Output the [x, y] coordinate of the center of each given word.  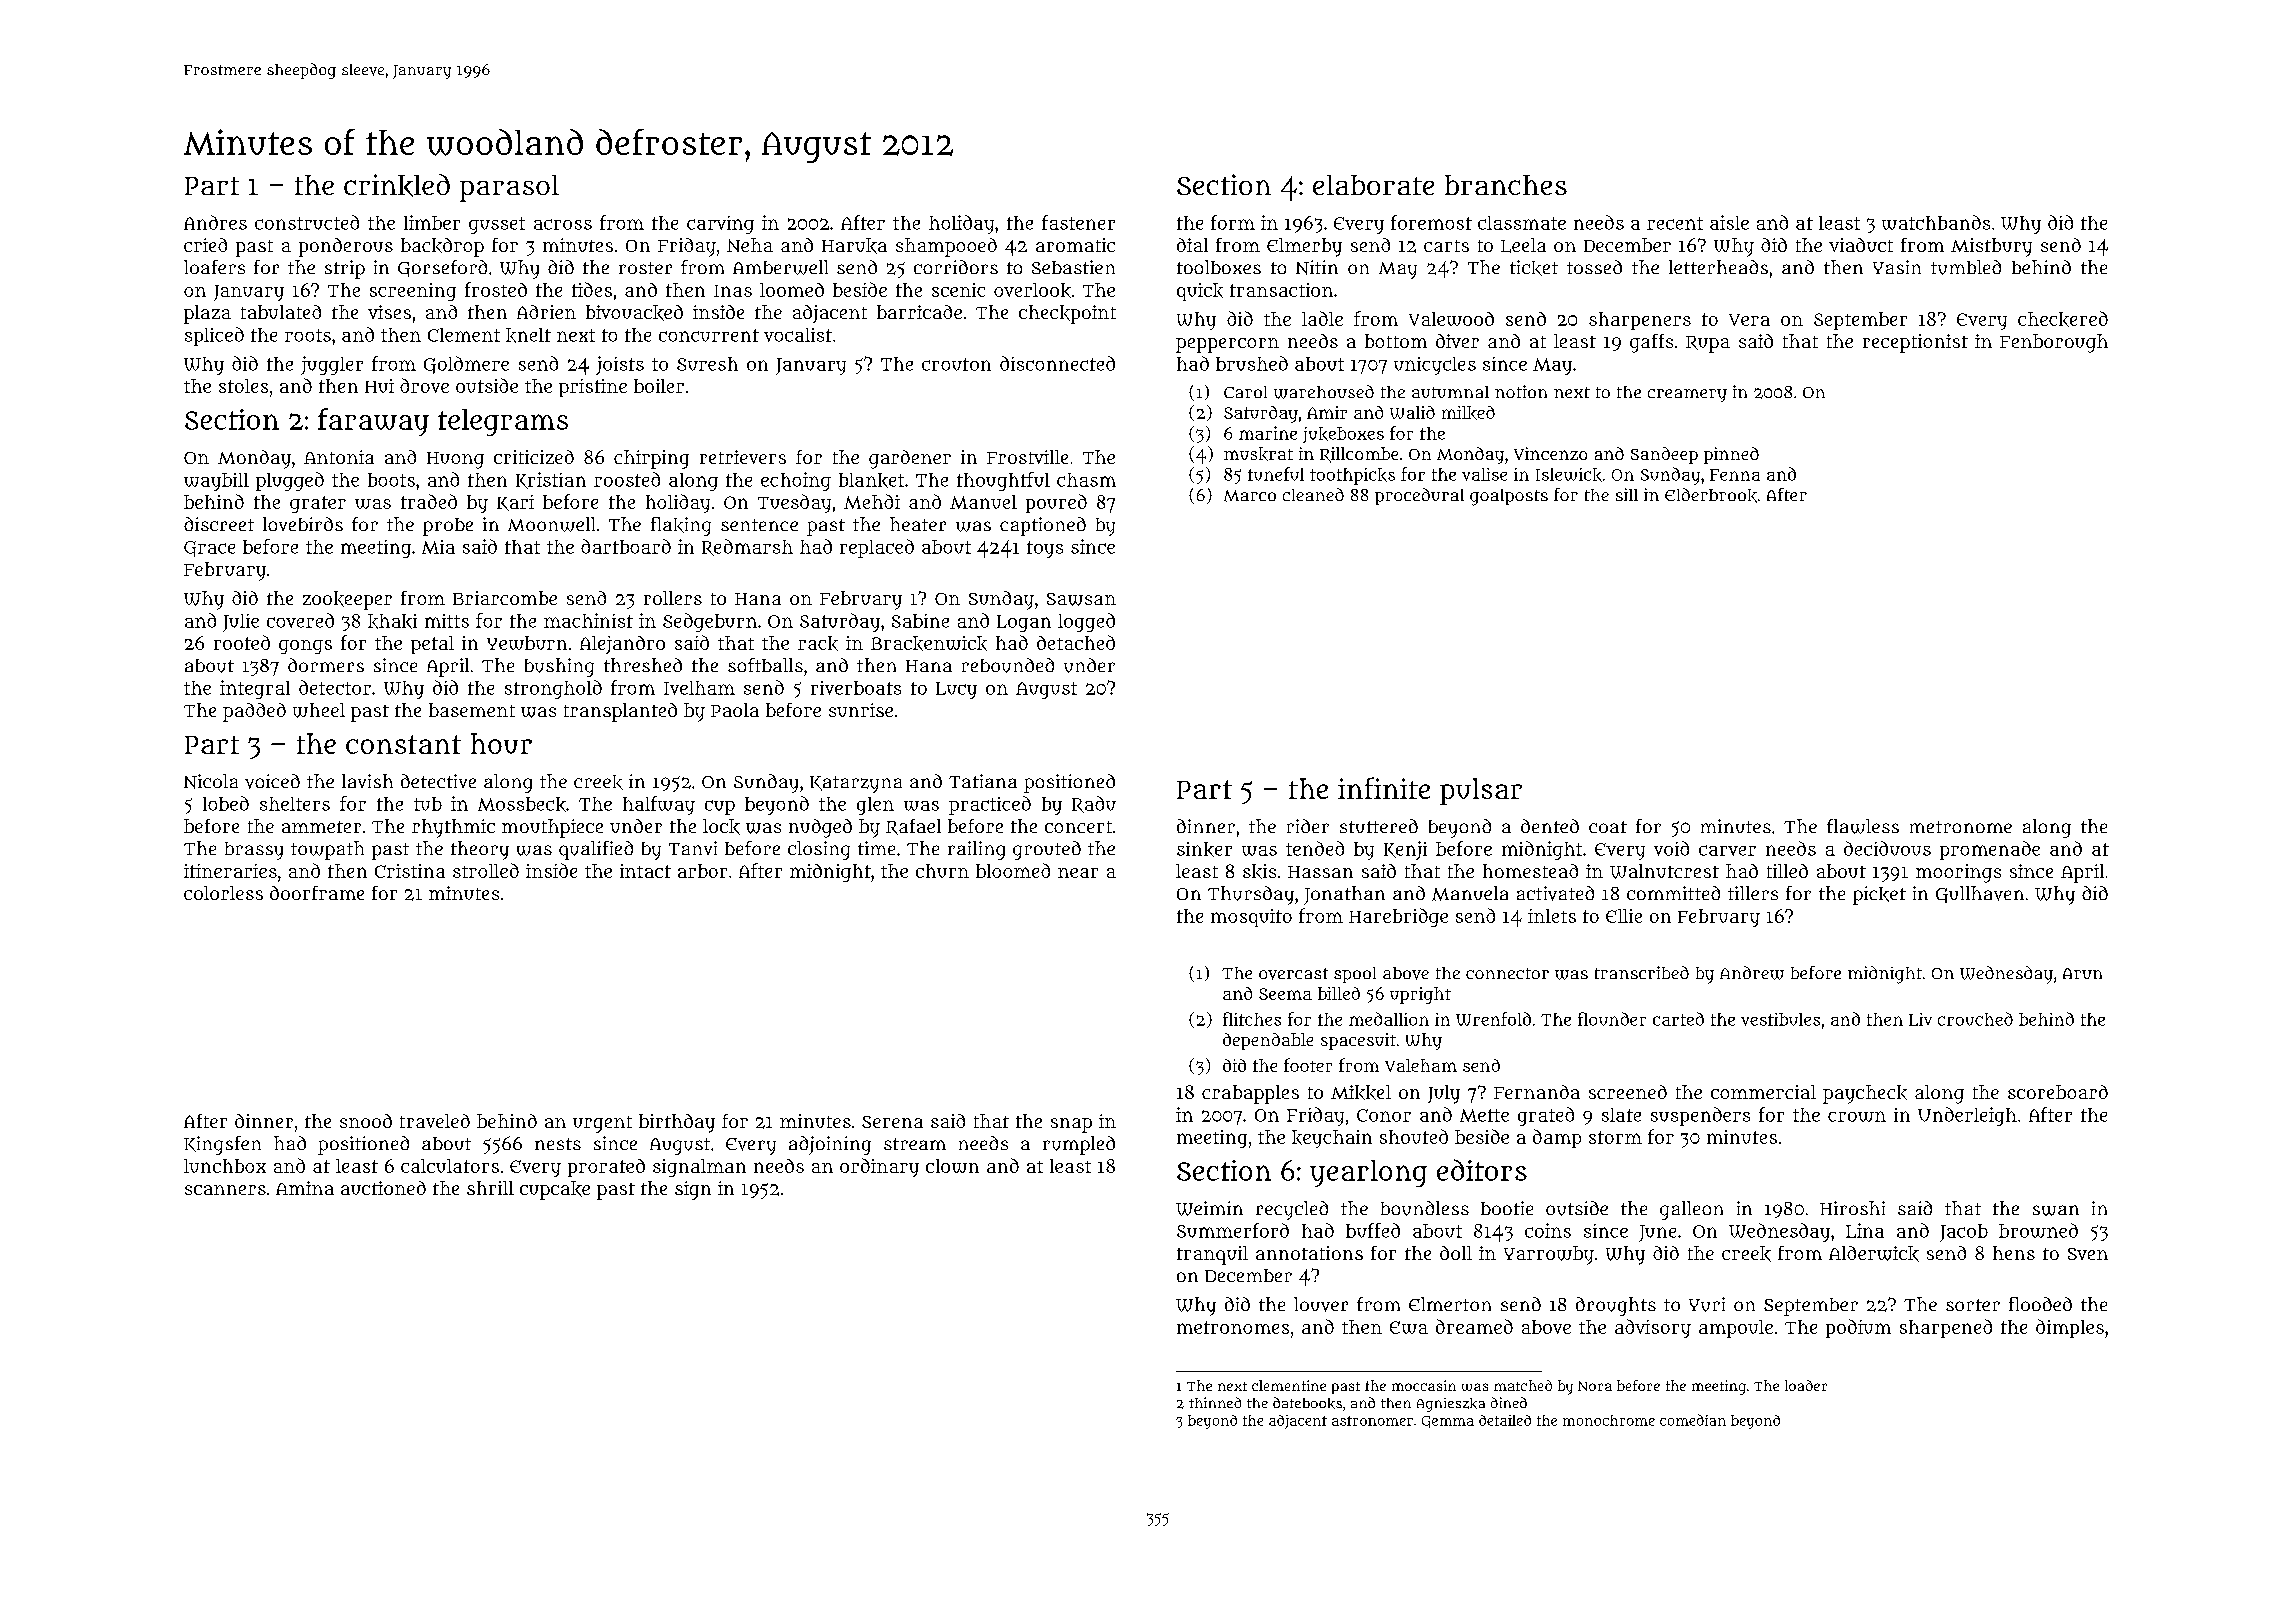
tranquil [1212, 1255]
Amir [1327, 412]
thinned [1215, 1402]
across [563, 224]
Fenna [1735, 475]
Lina [1865, 1230]
